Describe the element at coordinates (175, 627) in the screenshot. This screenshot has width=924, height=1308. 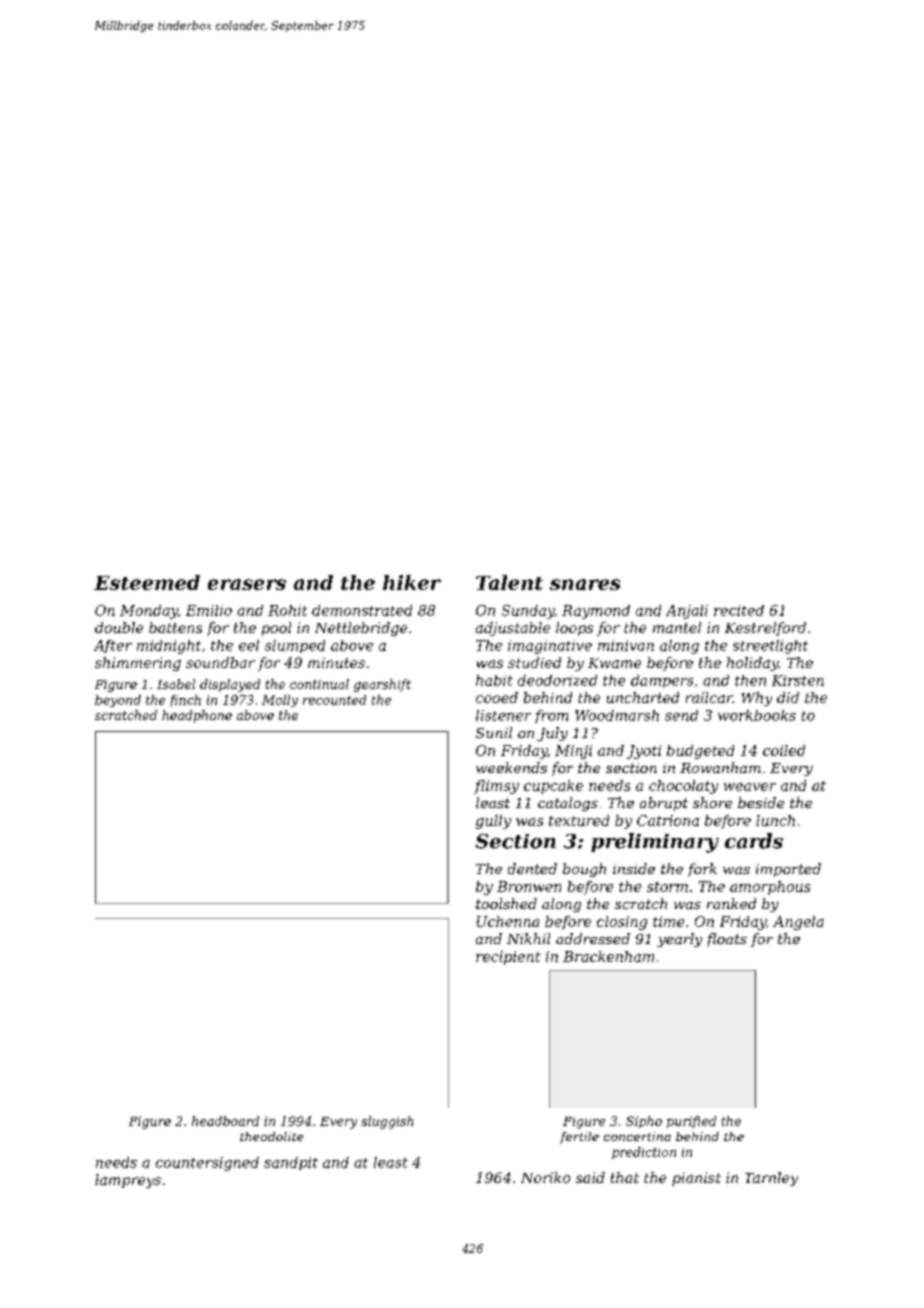
I see `battens` at that location.
